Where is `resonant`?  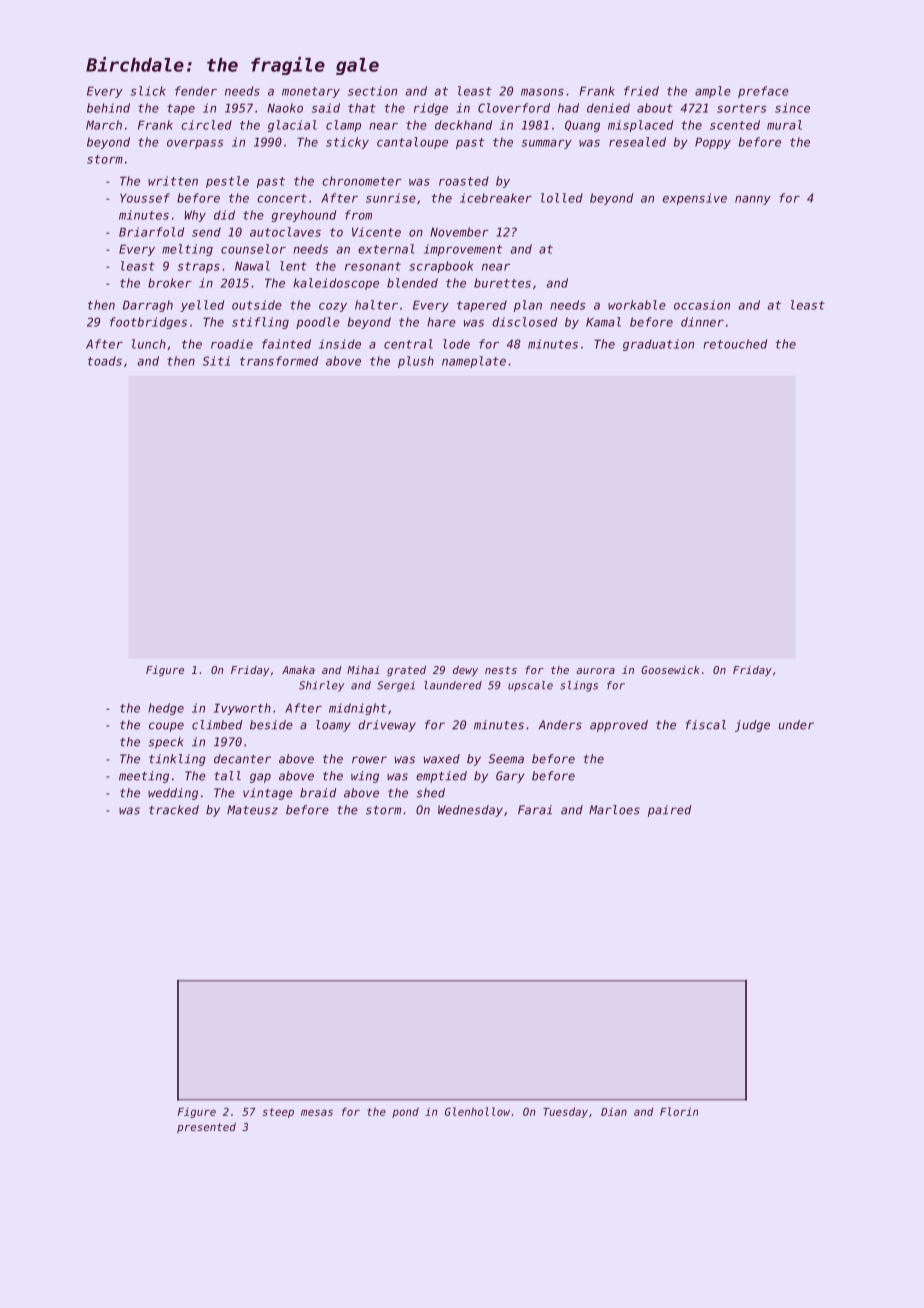
resonant is located at coordinates (373, 266).
